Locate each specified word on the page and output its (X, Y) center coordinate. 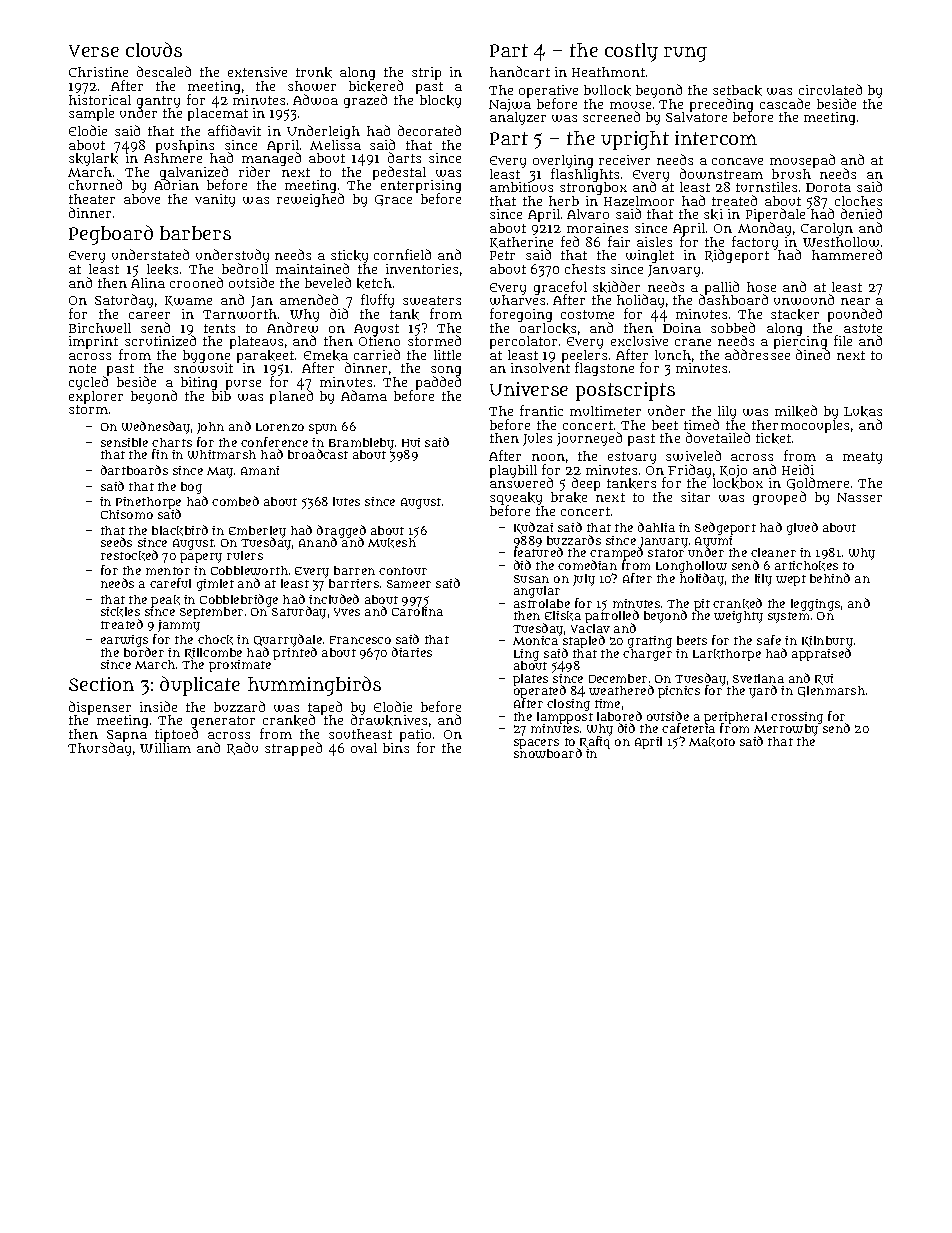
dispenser (100, 708)
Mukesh (392, 543)
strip (426, 73)
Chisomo (127, 514)
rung (685, 54)
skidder (616, 287)
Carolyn (827, 229)
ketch (374, 283)
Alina (148, 283)
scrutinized (160, 341)
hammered (847, 254)
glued (802, 528)
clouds (154, 49)
